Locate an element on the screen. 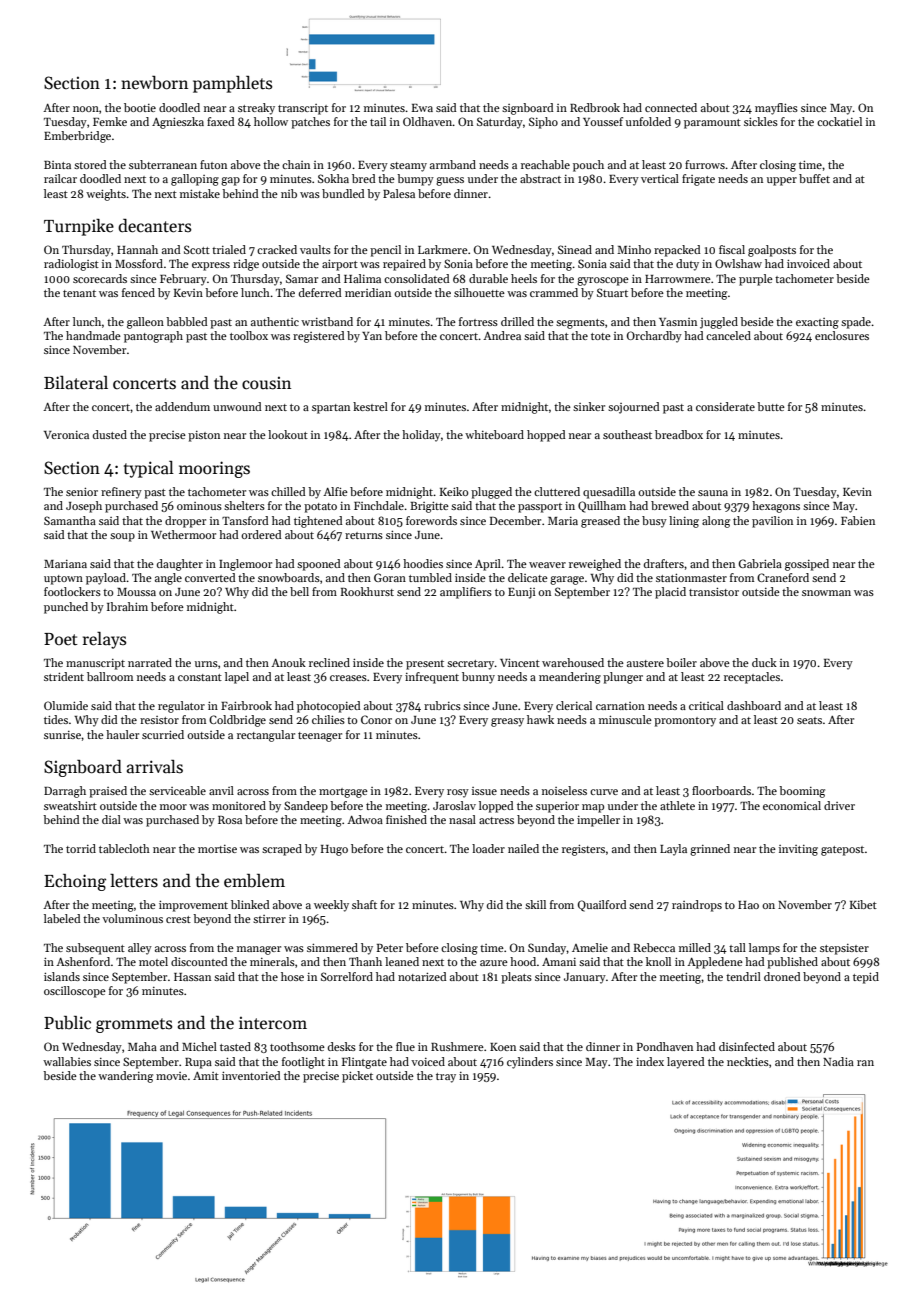 This screenshot has height=1308, width=924. snowman is located at coordinates (826, 593).
